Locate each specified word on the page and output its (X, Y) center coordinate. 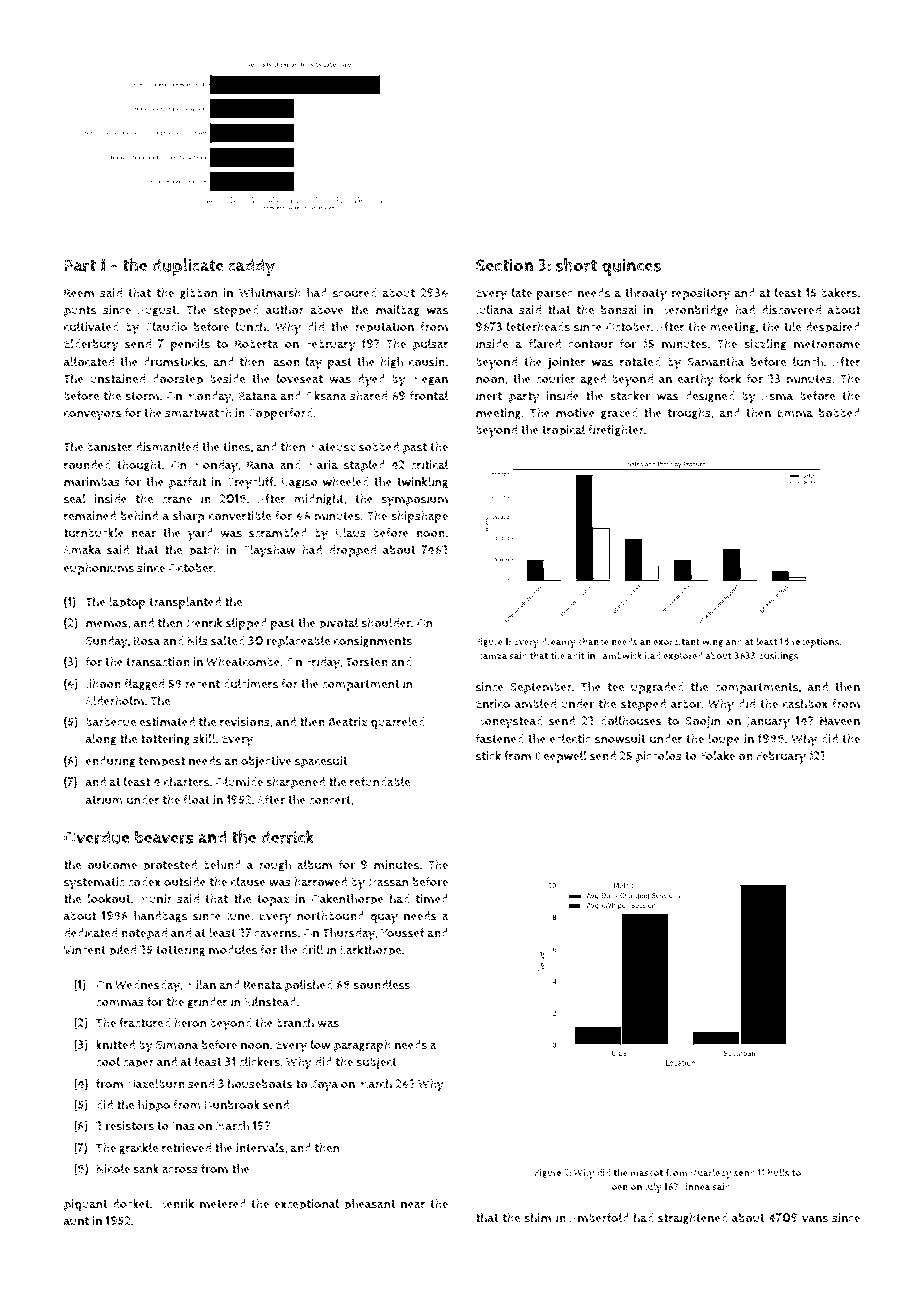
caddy (251, 267)
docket (131, 1204)
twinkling (422, 483)
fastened (500, 739)
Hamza (491, 656)
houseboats (260, 1084)
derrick (287, 837)
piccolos (659, 757)
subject (376, 1063)
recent (202, 684)
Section (504, 265)
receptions (815, 643)
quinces (631, 267)
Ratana (257, 395)
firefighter (616, 431)
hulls (778, 1172)
